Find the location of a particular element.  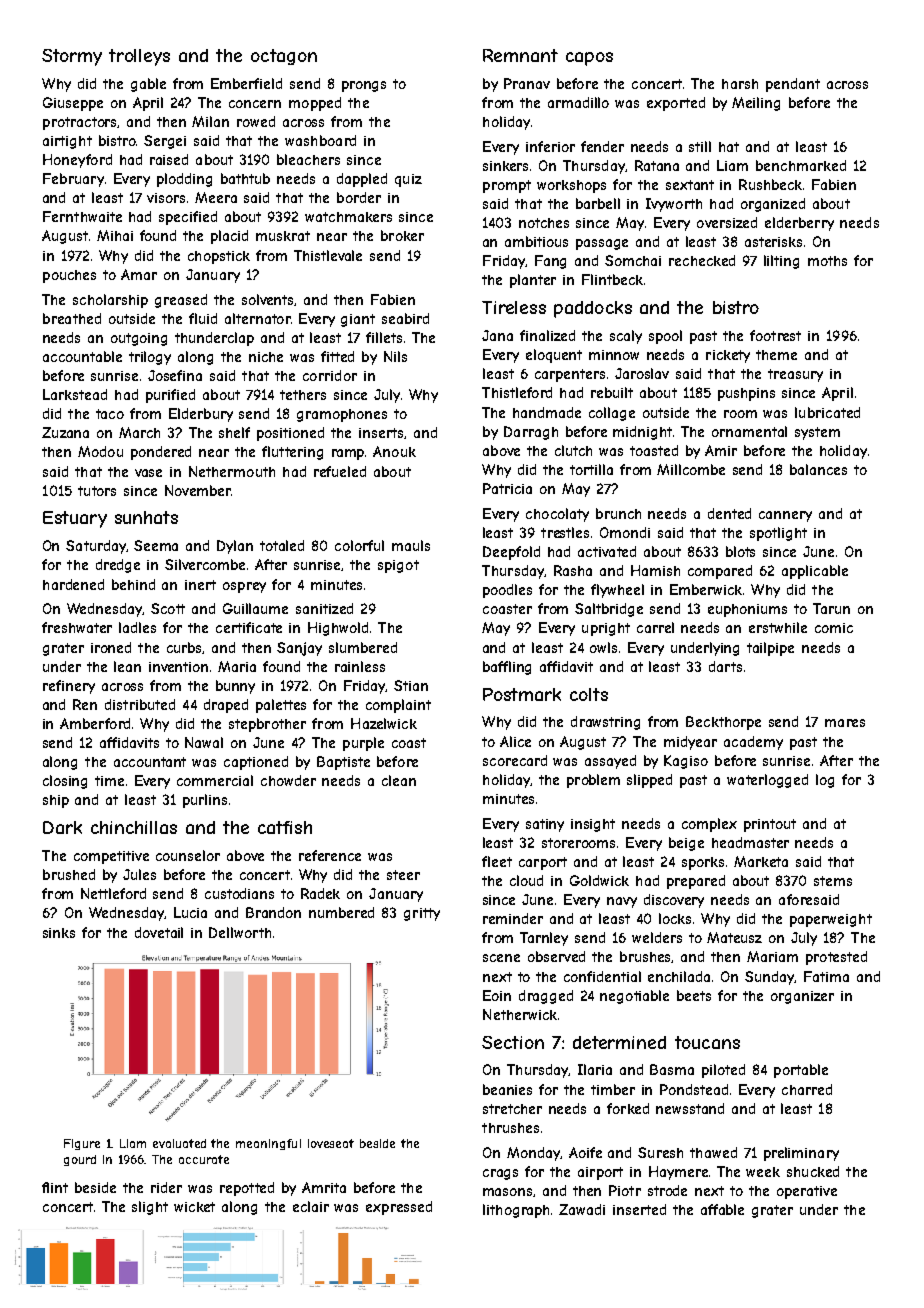

Tarun is located at coordinates (831, 608).
